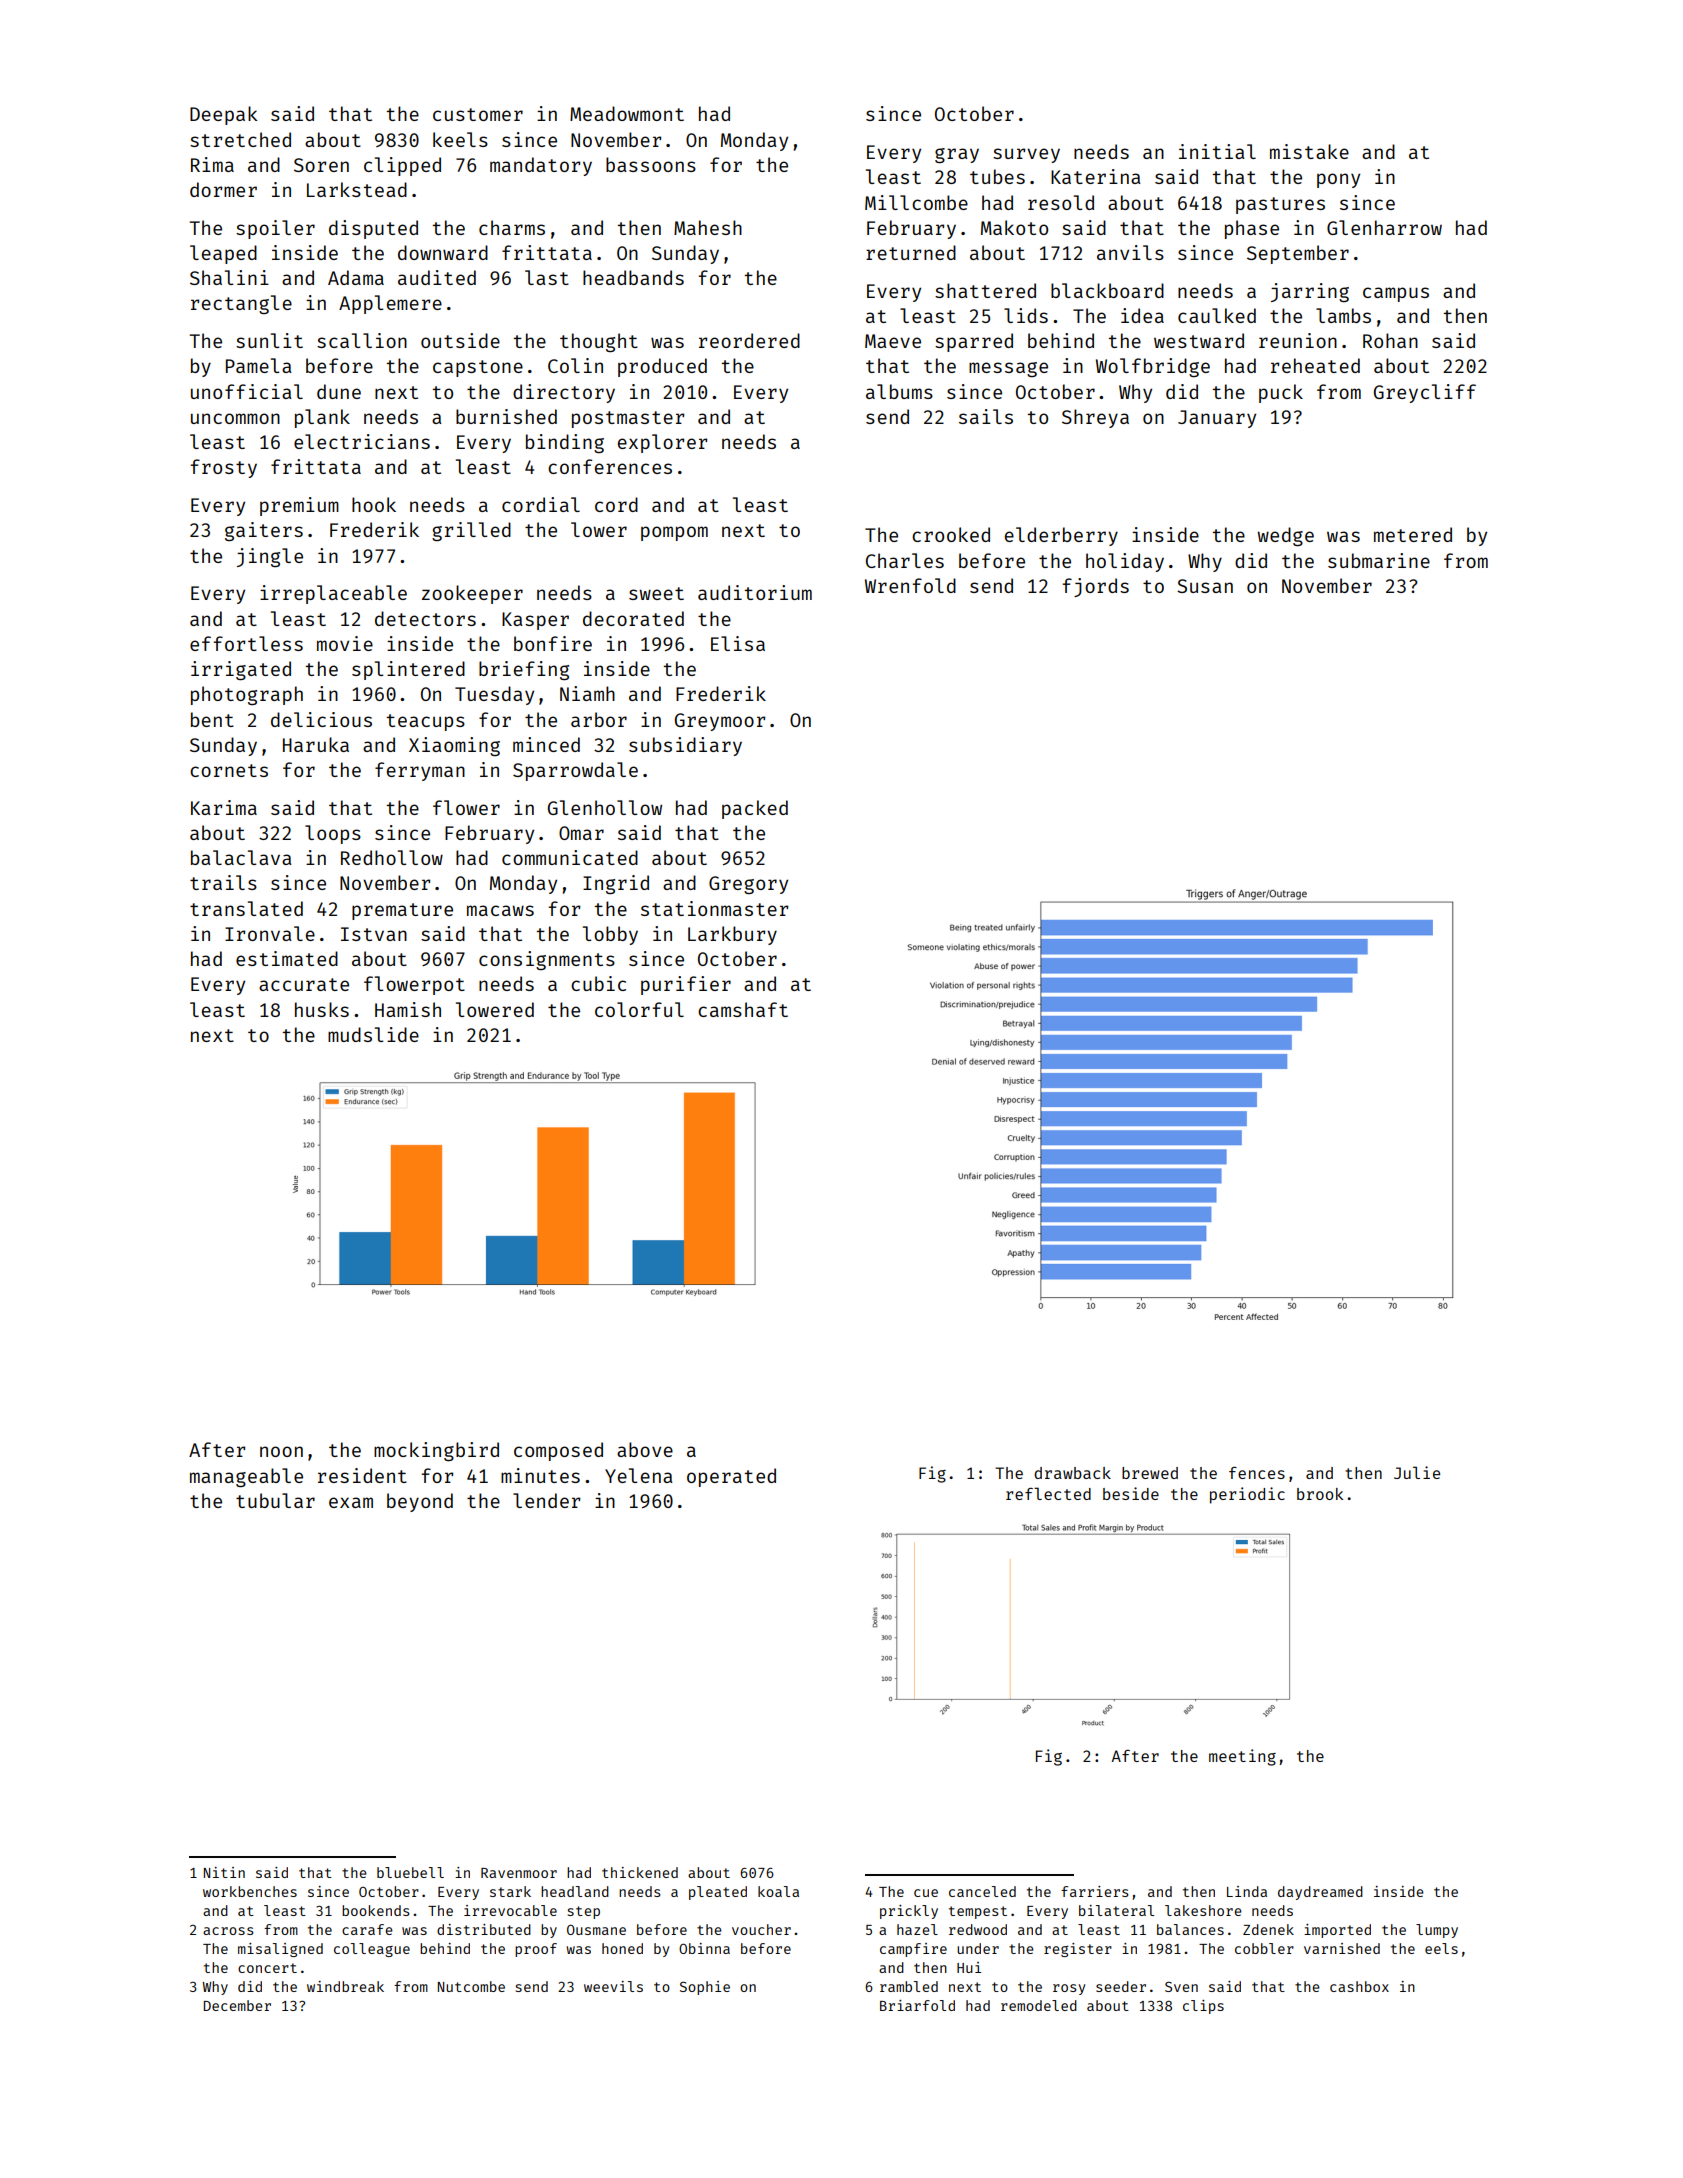  Describe the element at coordinates (281, 1451) in the image. I see `noon` at that location.
